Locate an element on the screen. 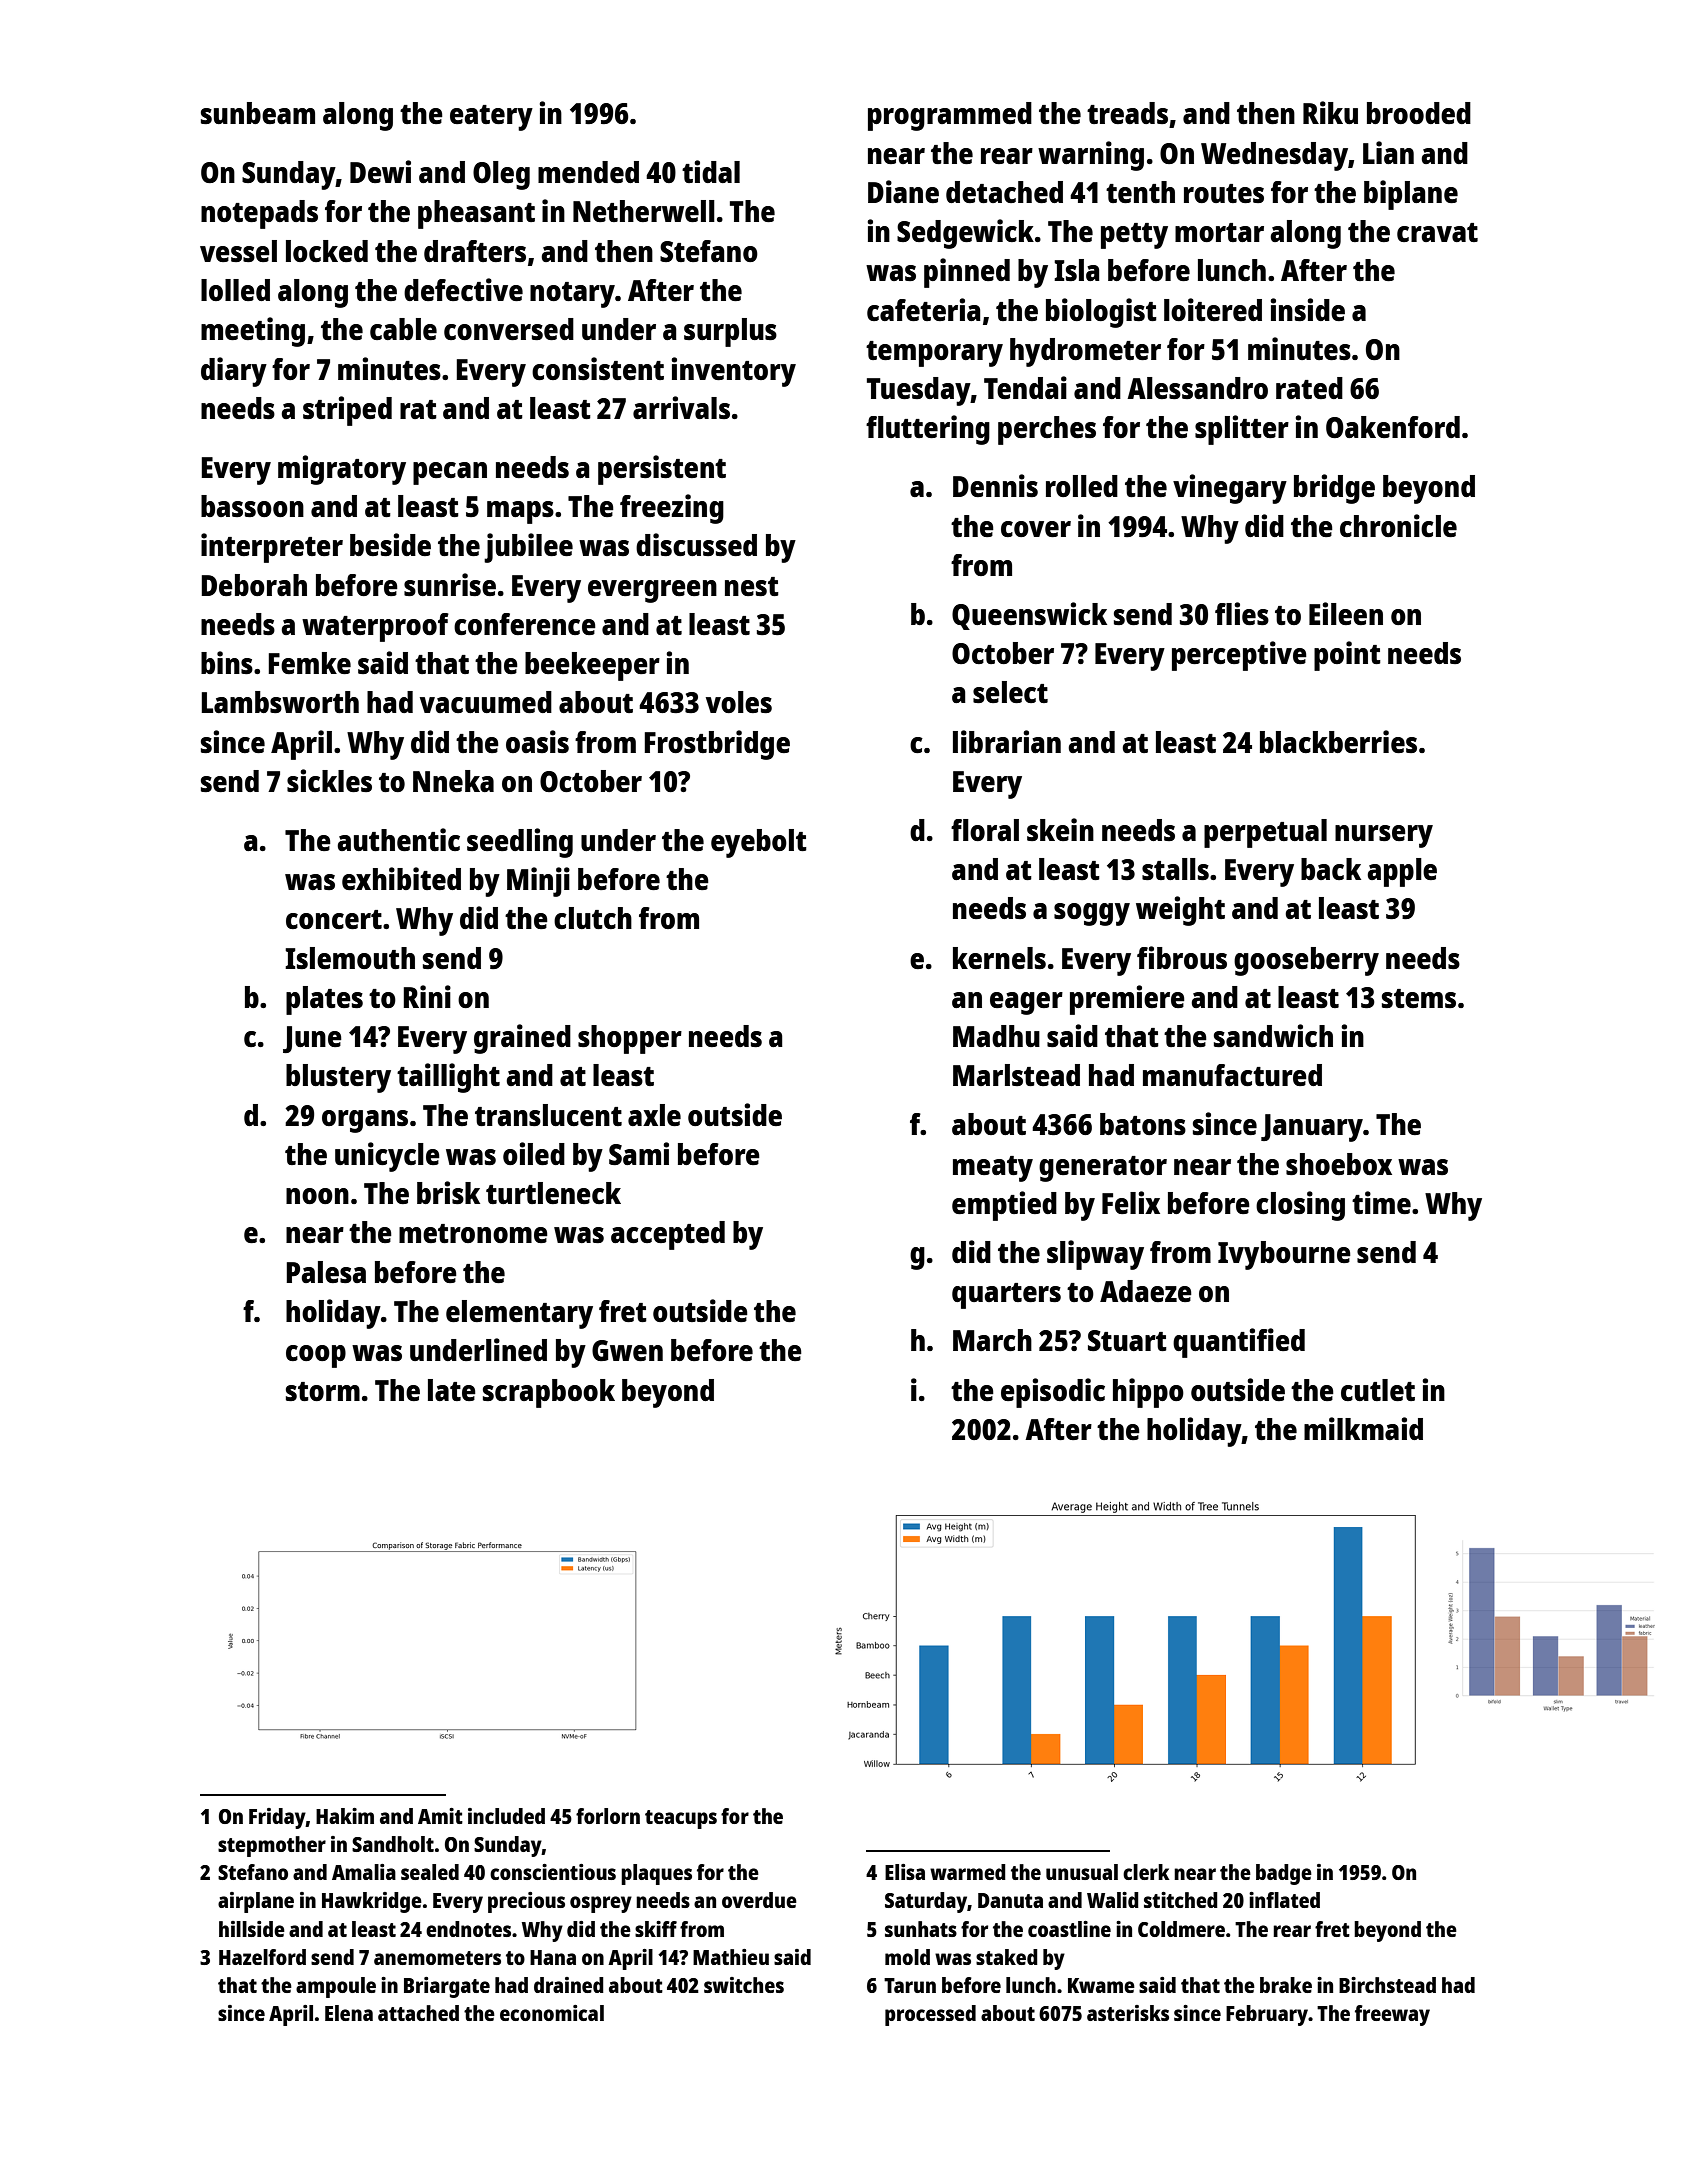  Riku is located at coordinates (1330, 112).
